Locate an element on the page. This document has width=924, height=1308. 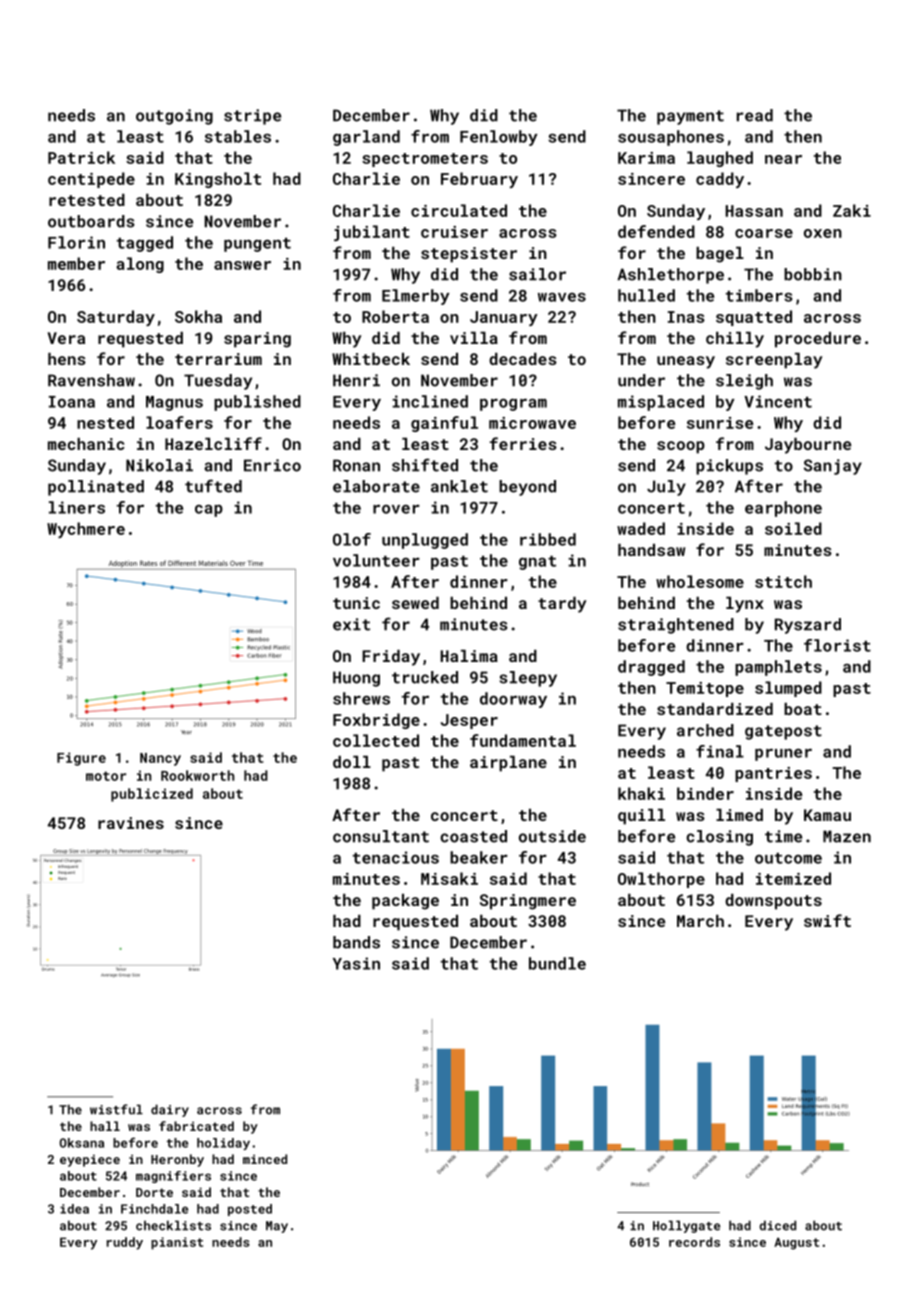
sailor is located at coordinates (537, 274).
